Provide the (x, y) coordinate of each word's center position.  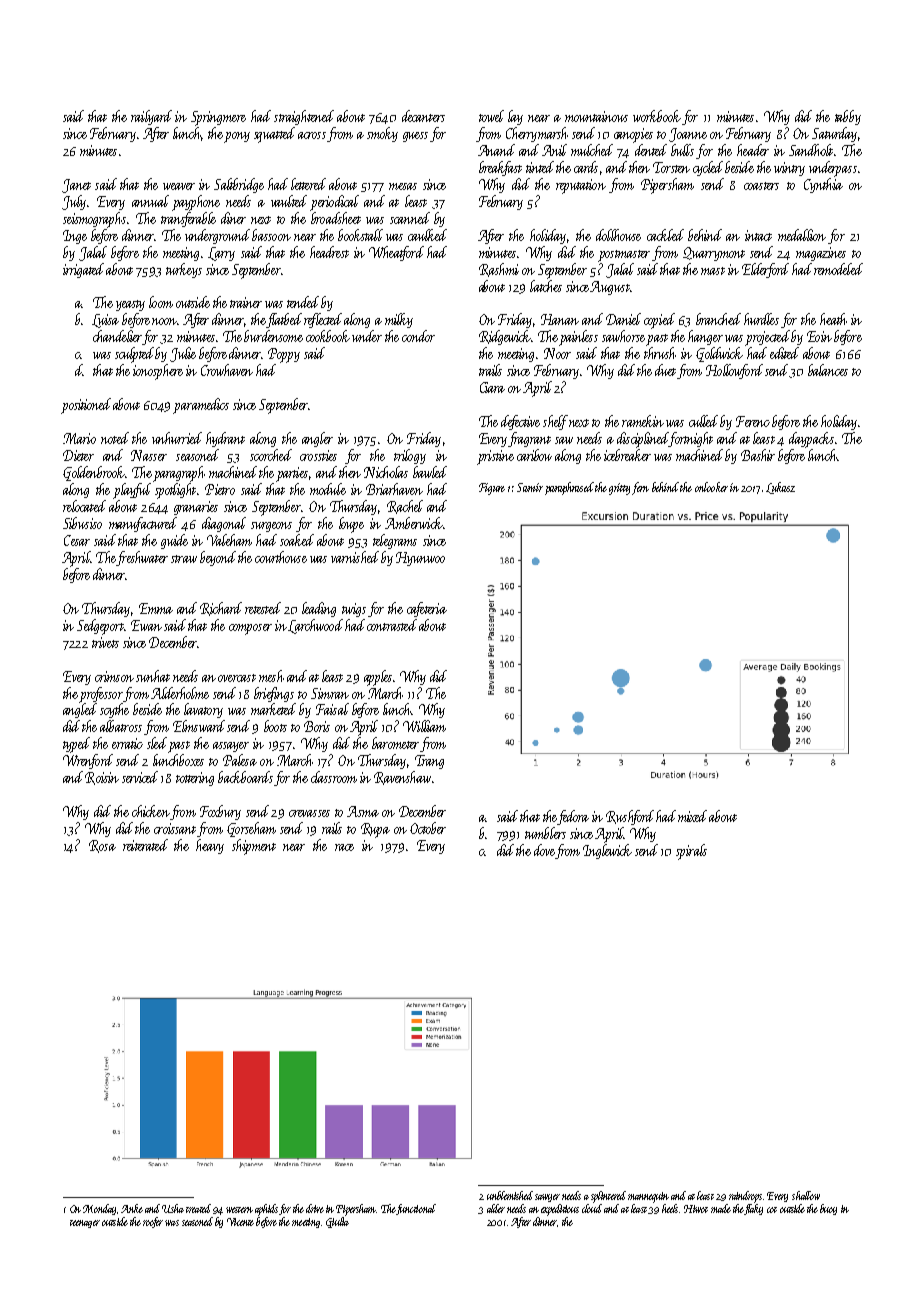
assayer (231, 747)
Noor (557, 353)
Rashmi (499, 270)
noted (115, 438)
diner (233, 218)
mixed (692, 816)
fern (640, 488)
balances (828, 370)
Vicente (240, 1222)
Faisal (332, 709)
